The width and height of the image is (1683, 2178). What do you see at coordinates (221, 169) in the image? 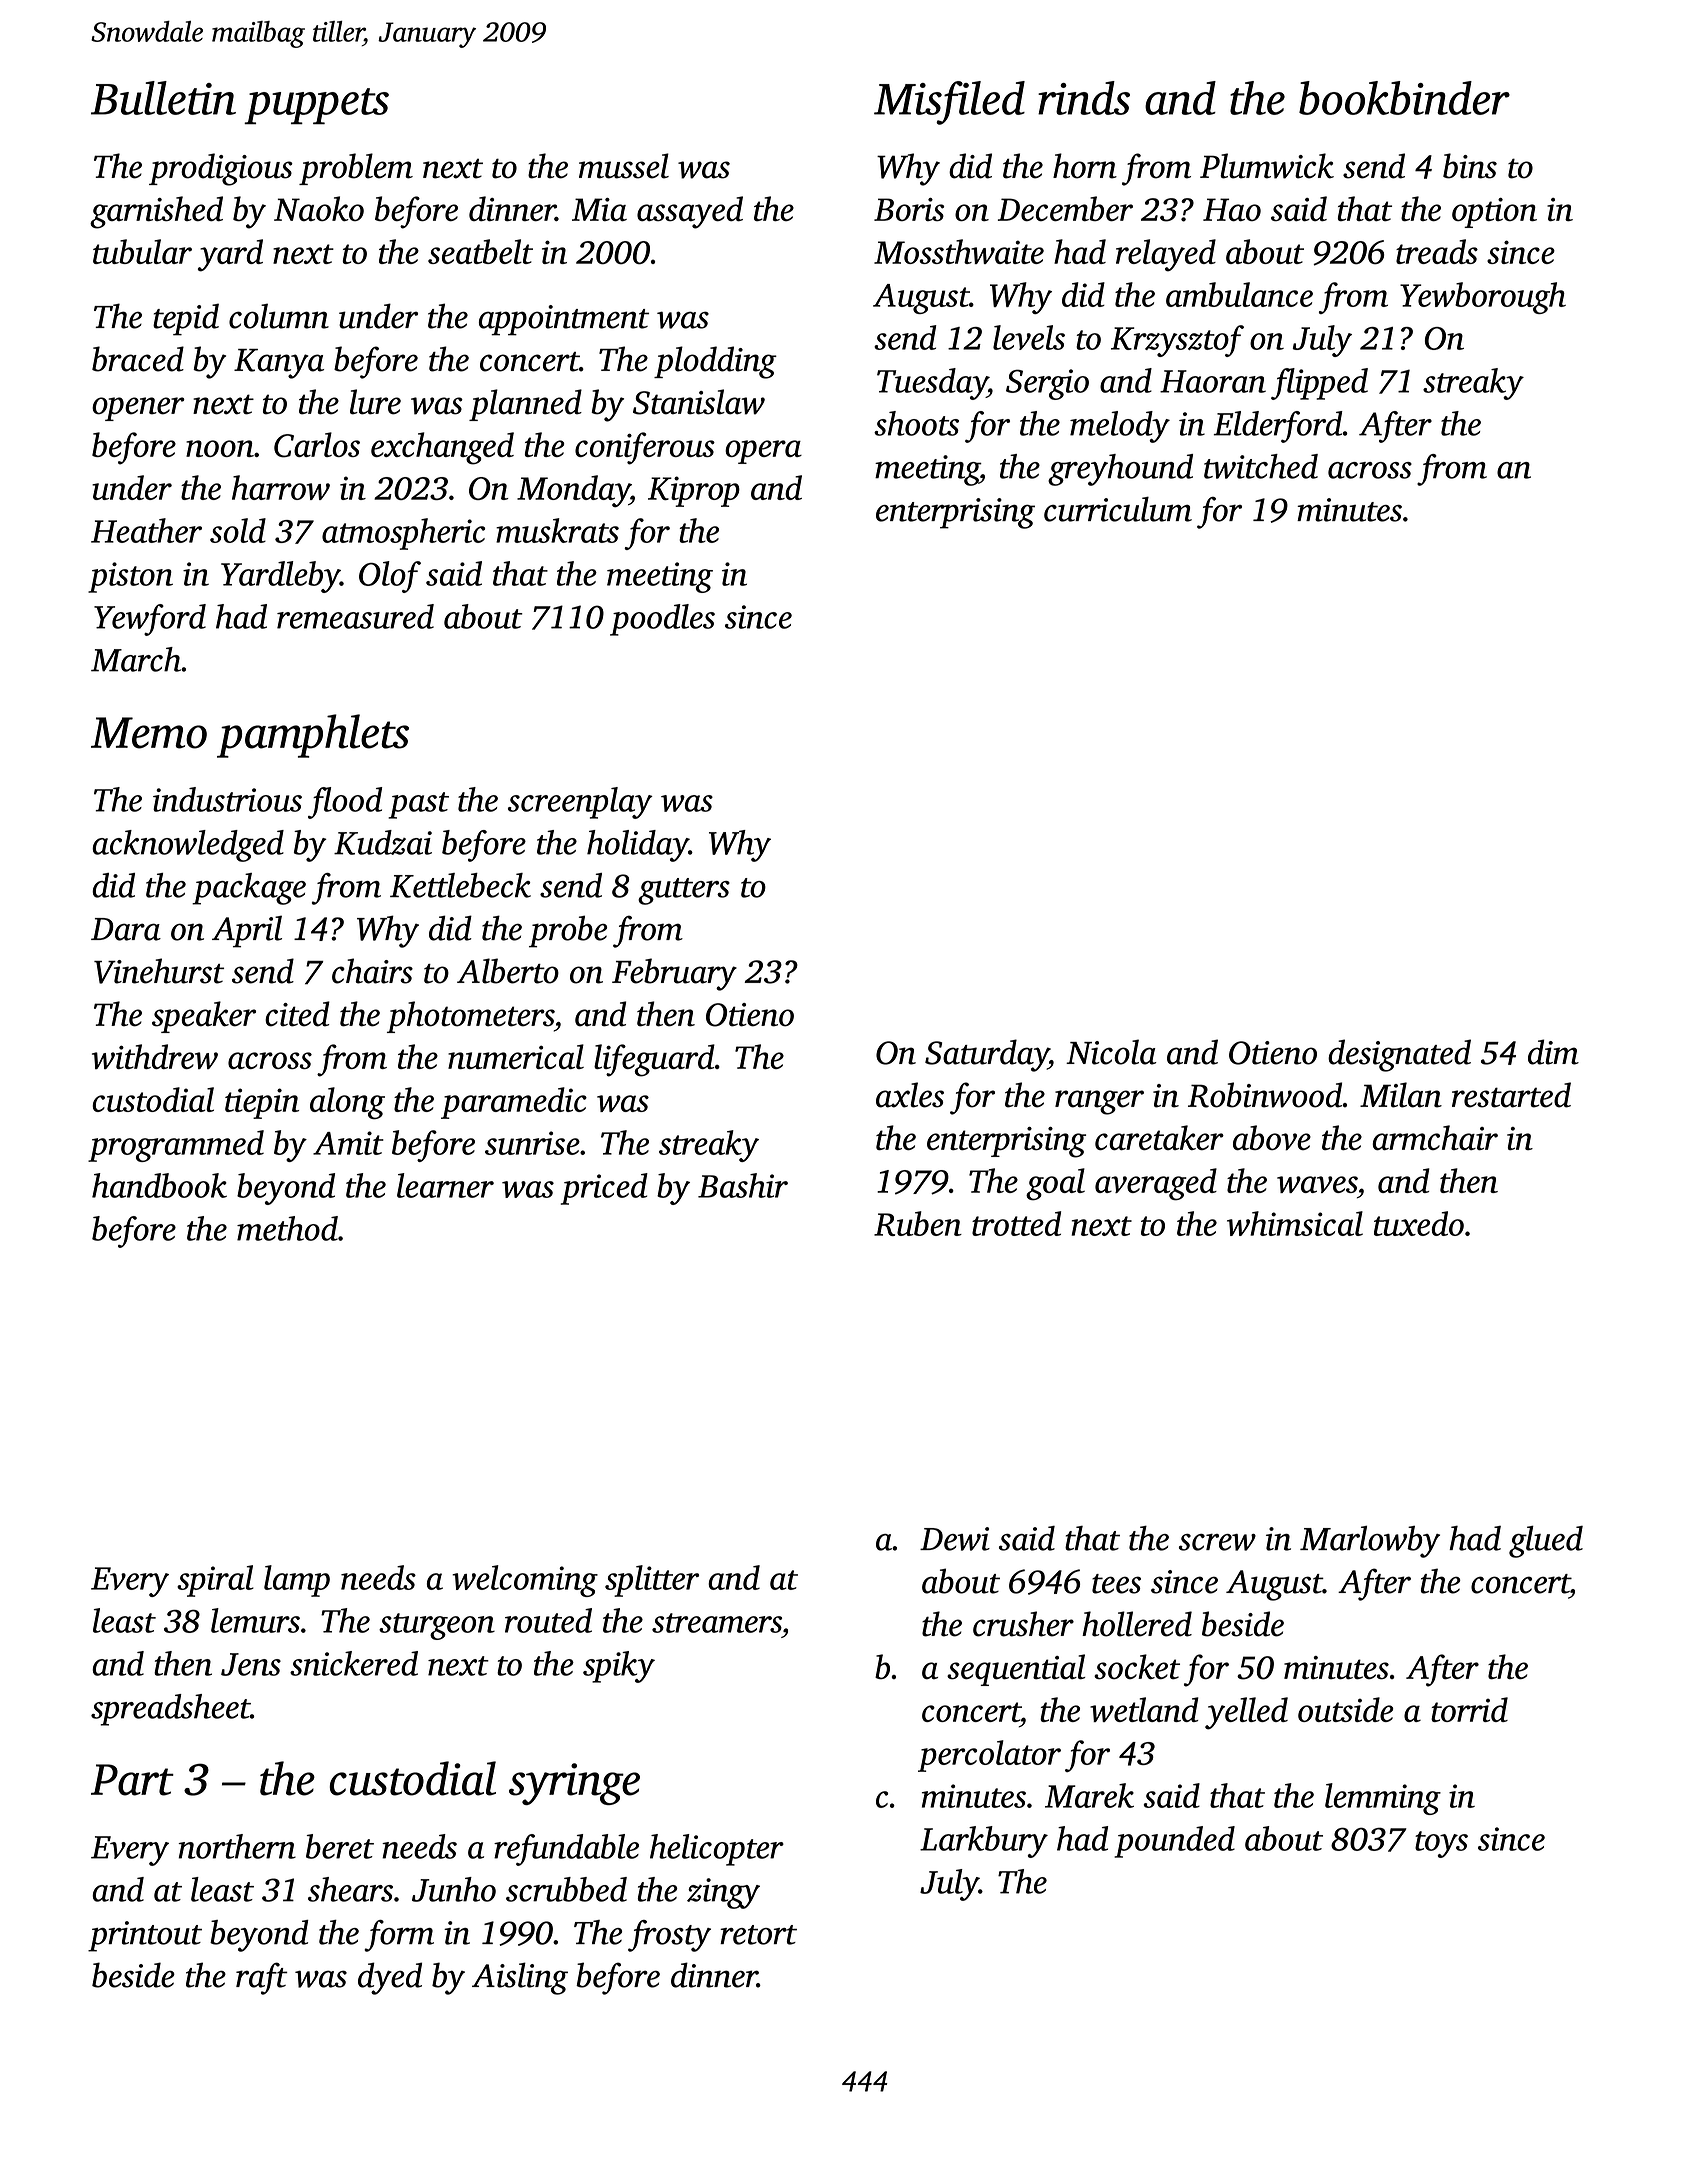
I see `prodigious` at bounding box center [221, 169].
